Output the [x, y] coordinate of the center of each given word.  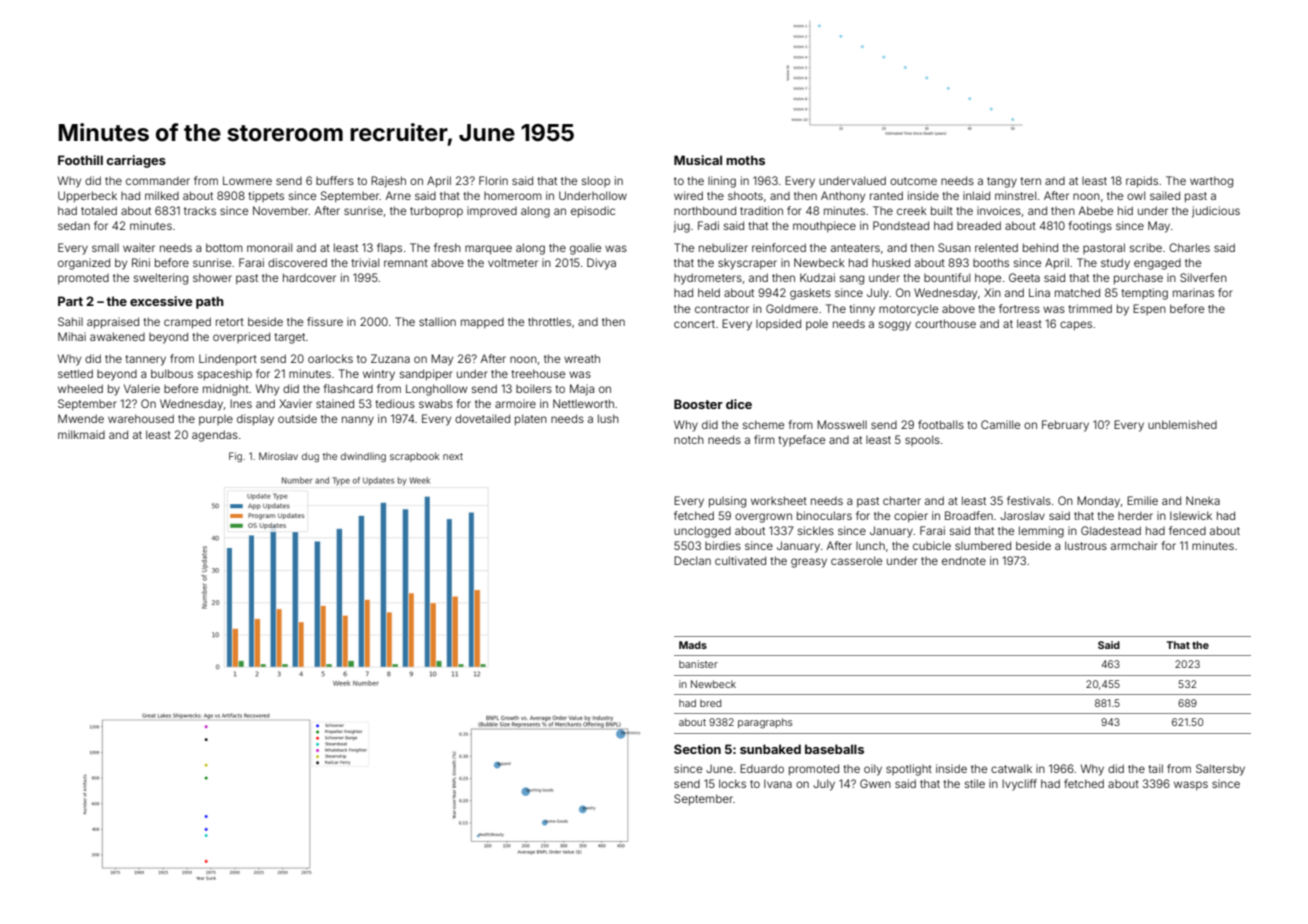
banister [698, 664]
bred [710, 703]
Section [697, 749]
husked [891, 262]
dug [310, 457]
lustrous [1086, 545]
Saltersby [1220, 770]
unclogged [702, 532]
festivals [1029, 500]
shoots [745, 195]
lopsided [778, 324]
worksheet [779, 500]
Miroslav [278, 456]
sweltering [161, 279]
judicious [1216, 212]
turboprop [436, 212]
